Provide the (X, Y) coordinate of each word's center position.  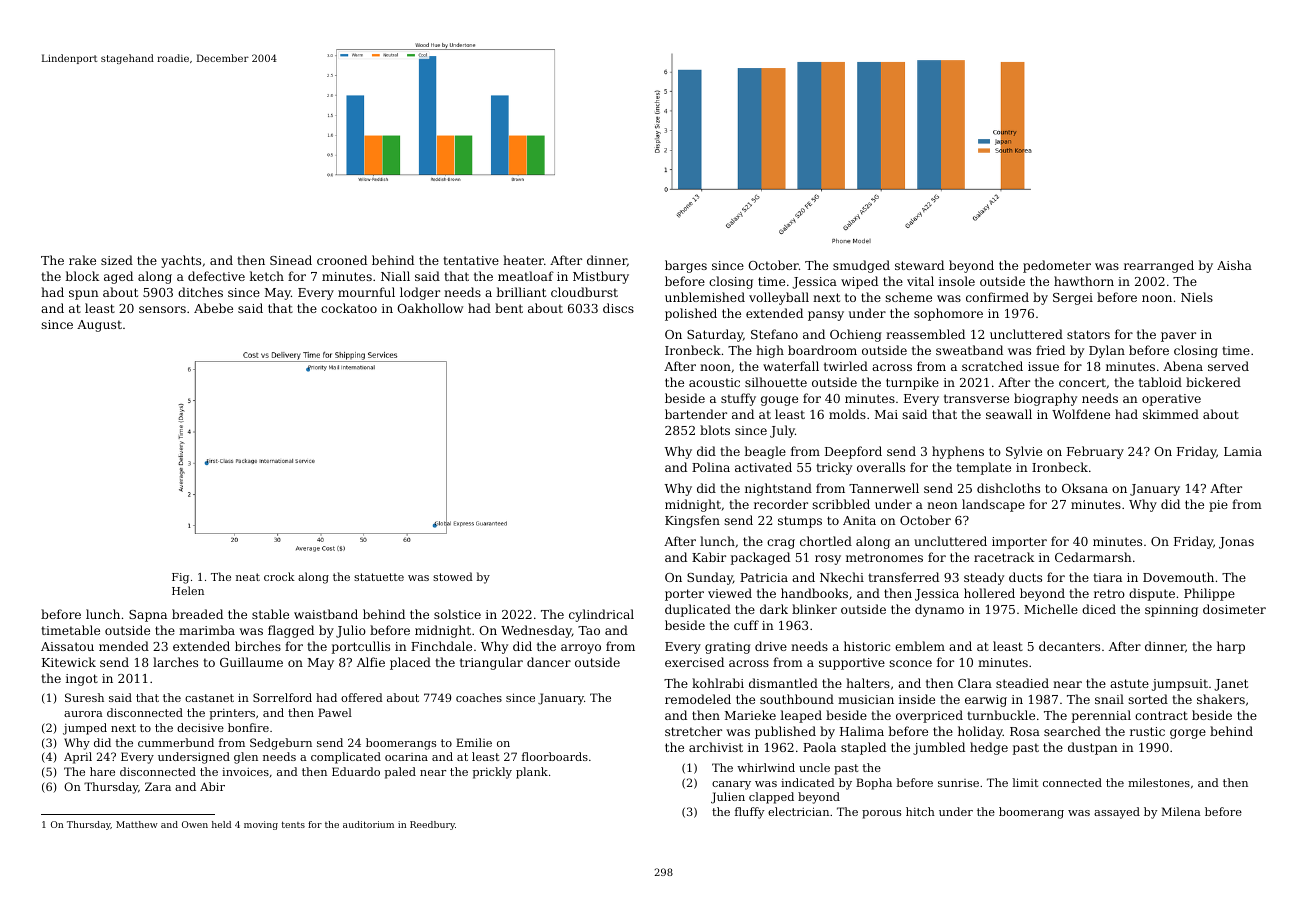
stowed (453, 576)
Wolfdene (1081, 414)
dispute (1152, 594)
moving (261, 825)
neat (248, 577)
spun (84, 295)
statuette (379, 577)
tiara (1107, 577)
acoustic (714, 382)
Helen (188, 590)
